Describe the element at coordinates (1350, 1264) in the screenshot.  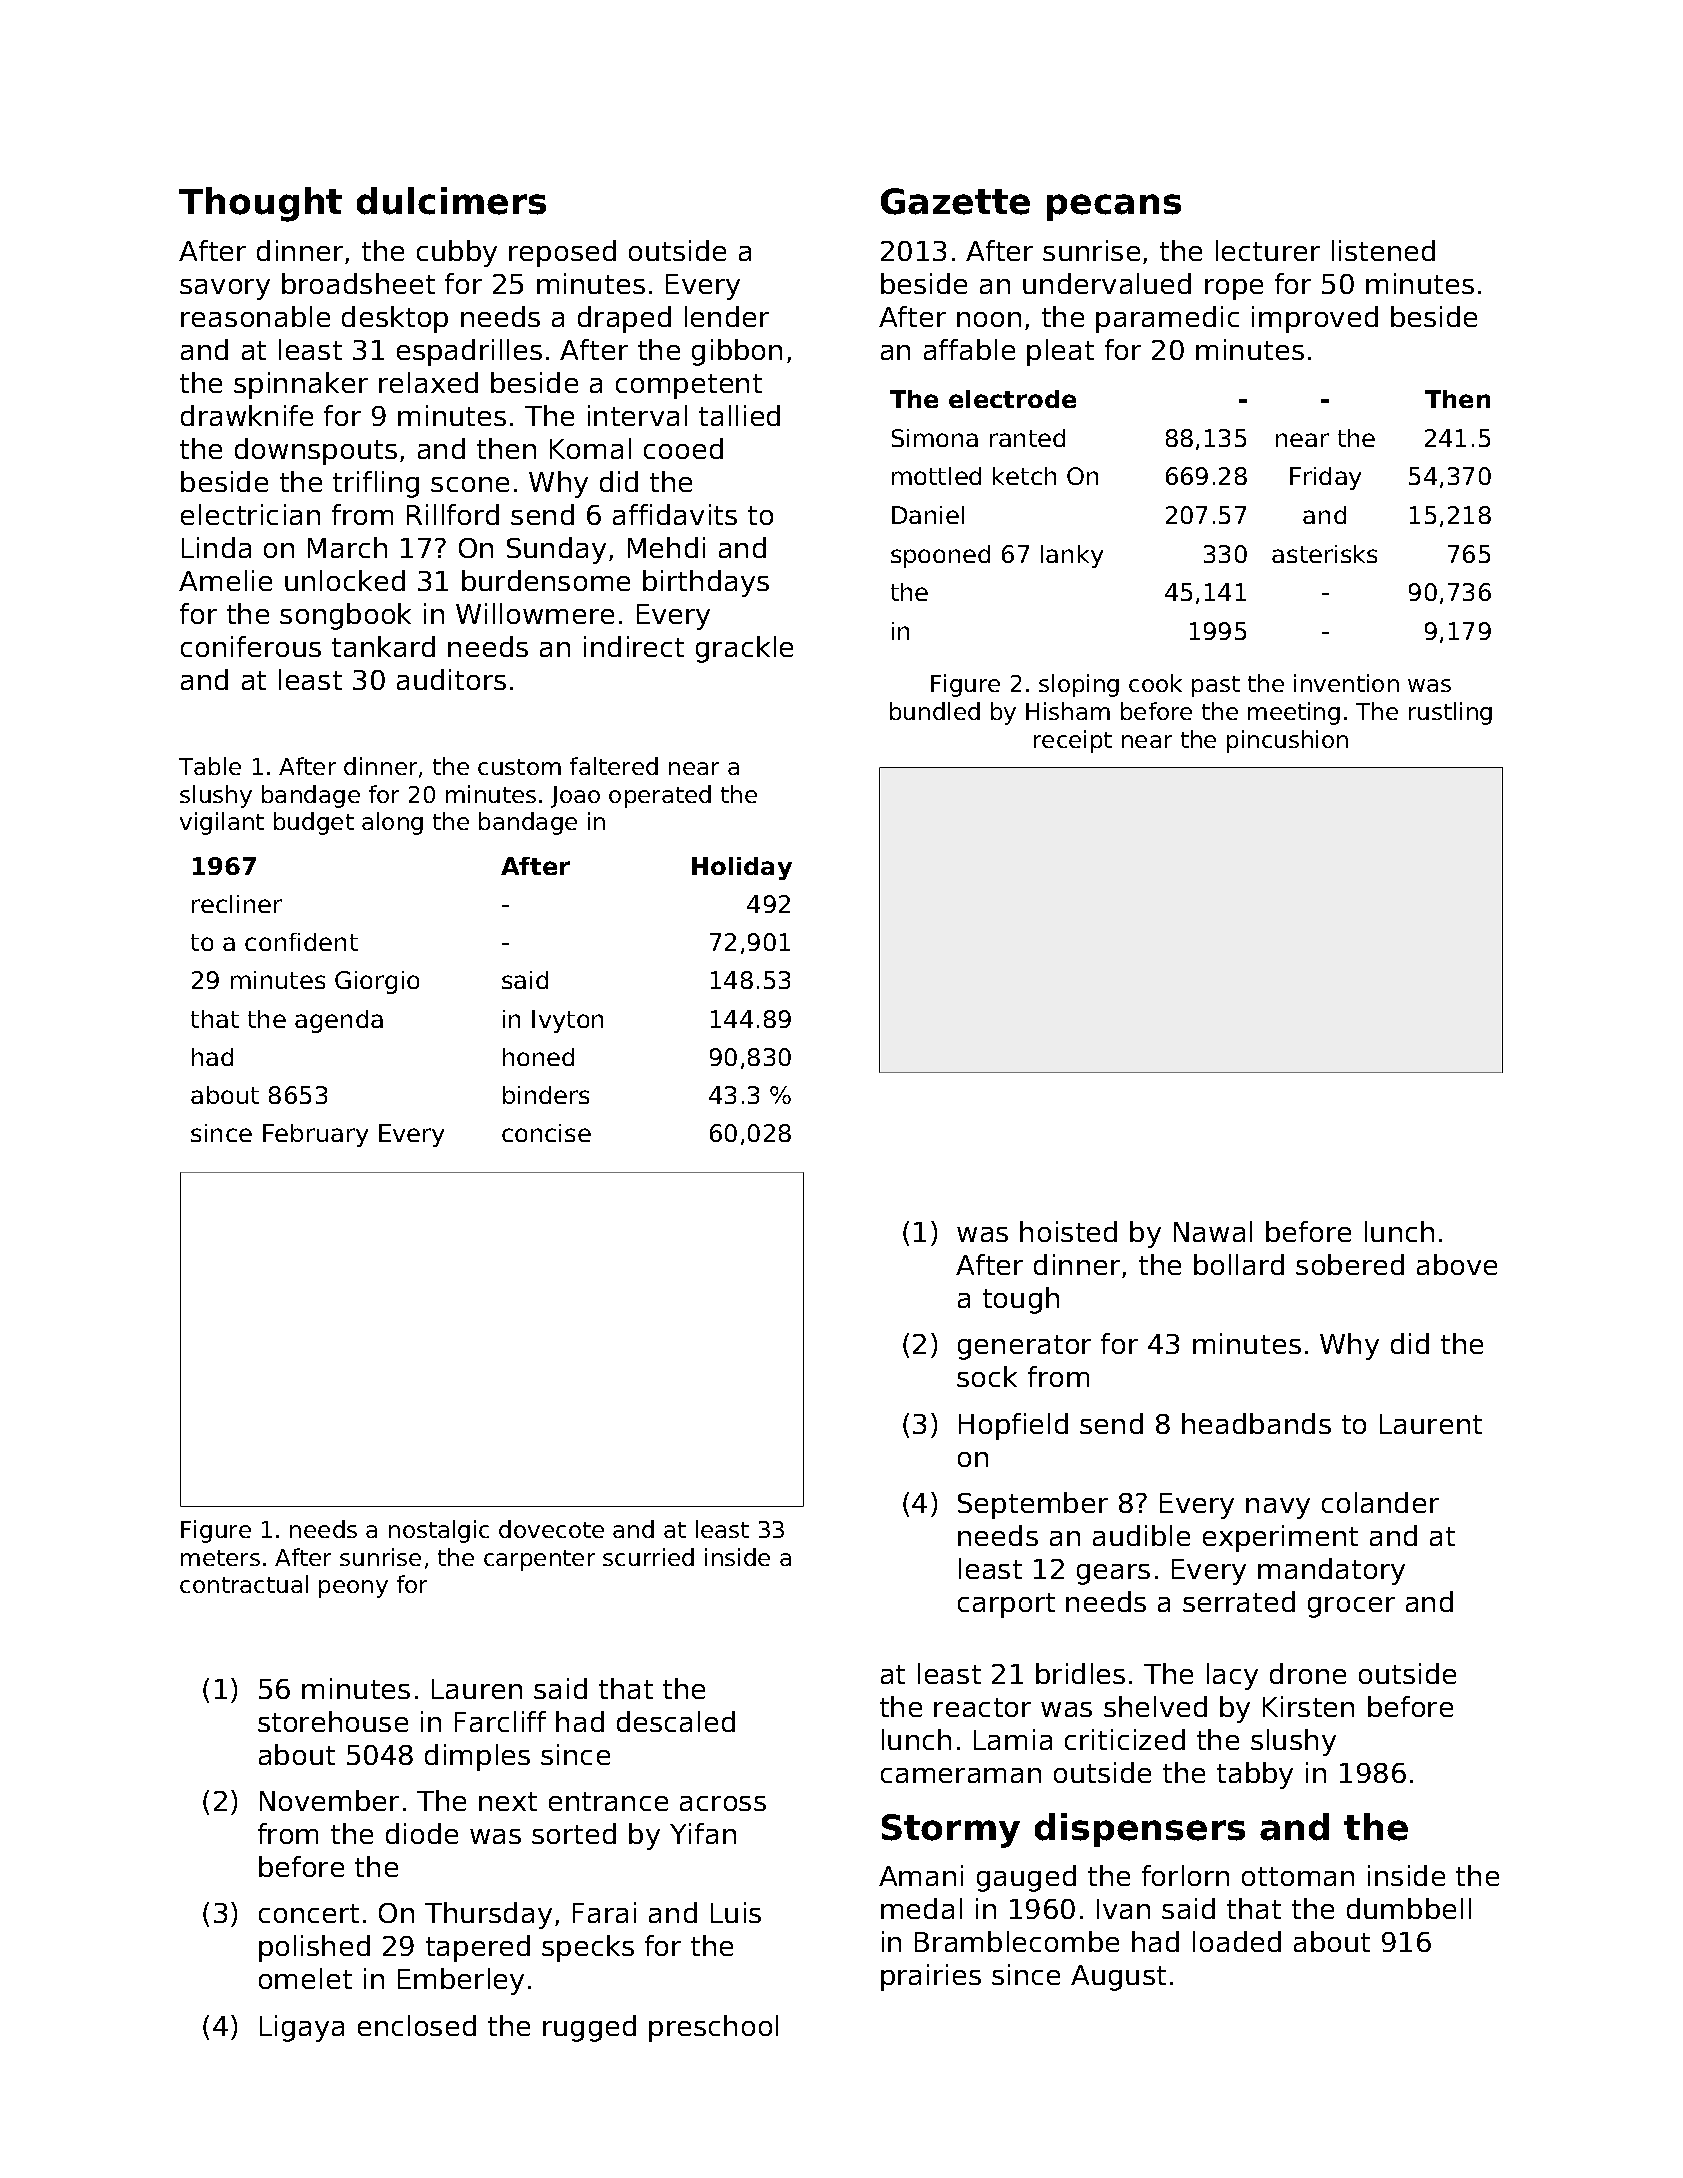
I see `sobered` at that location.
